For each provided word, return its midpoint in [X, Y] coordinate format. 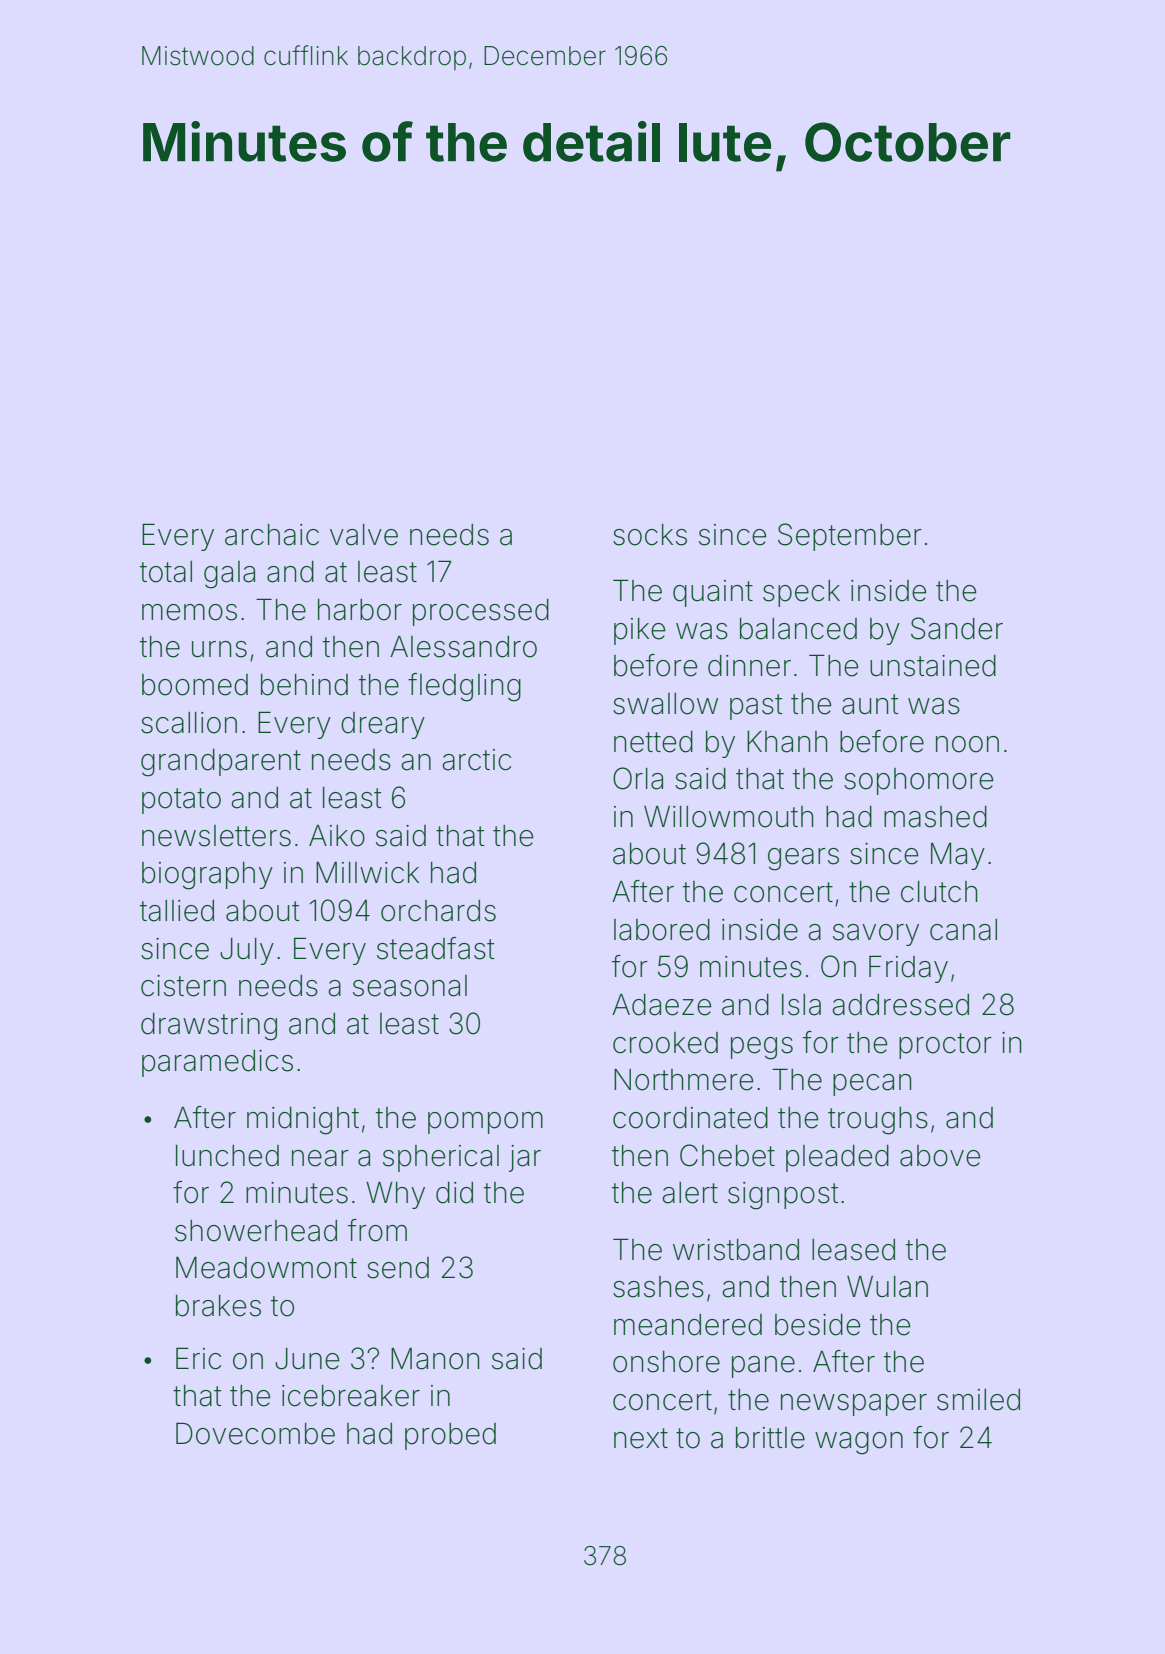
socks [650, 535]
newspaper [854, 1405]
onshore [666, 1362]
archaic [272, 535]
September [850, 537]
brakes [218, 1306]
